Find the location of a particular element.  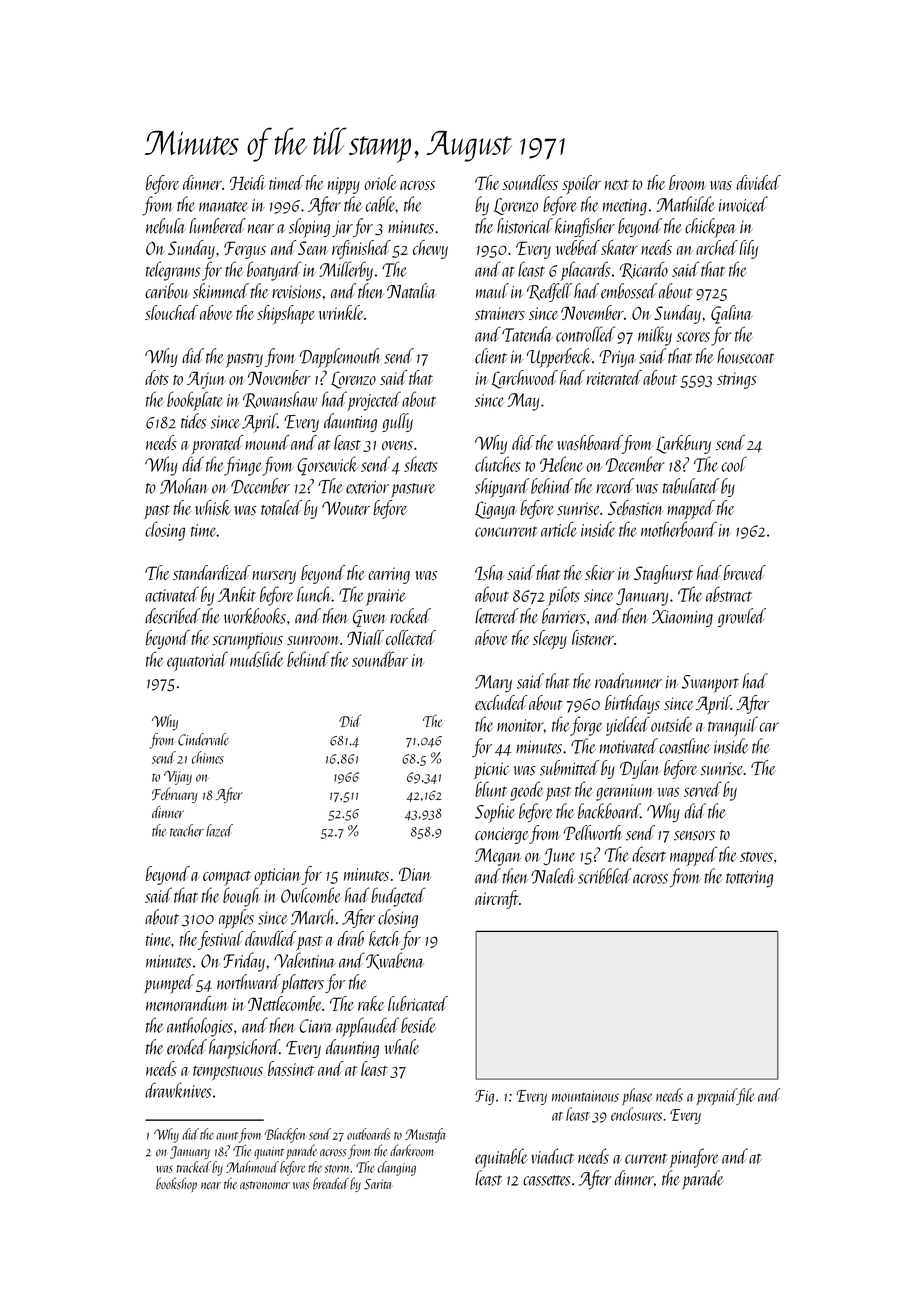

meeting is located at coordinates (625, 207).
